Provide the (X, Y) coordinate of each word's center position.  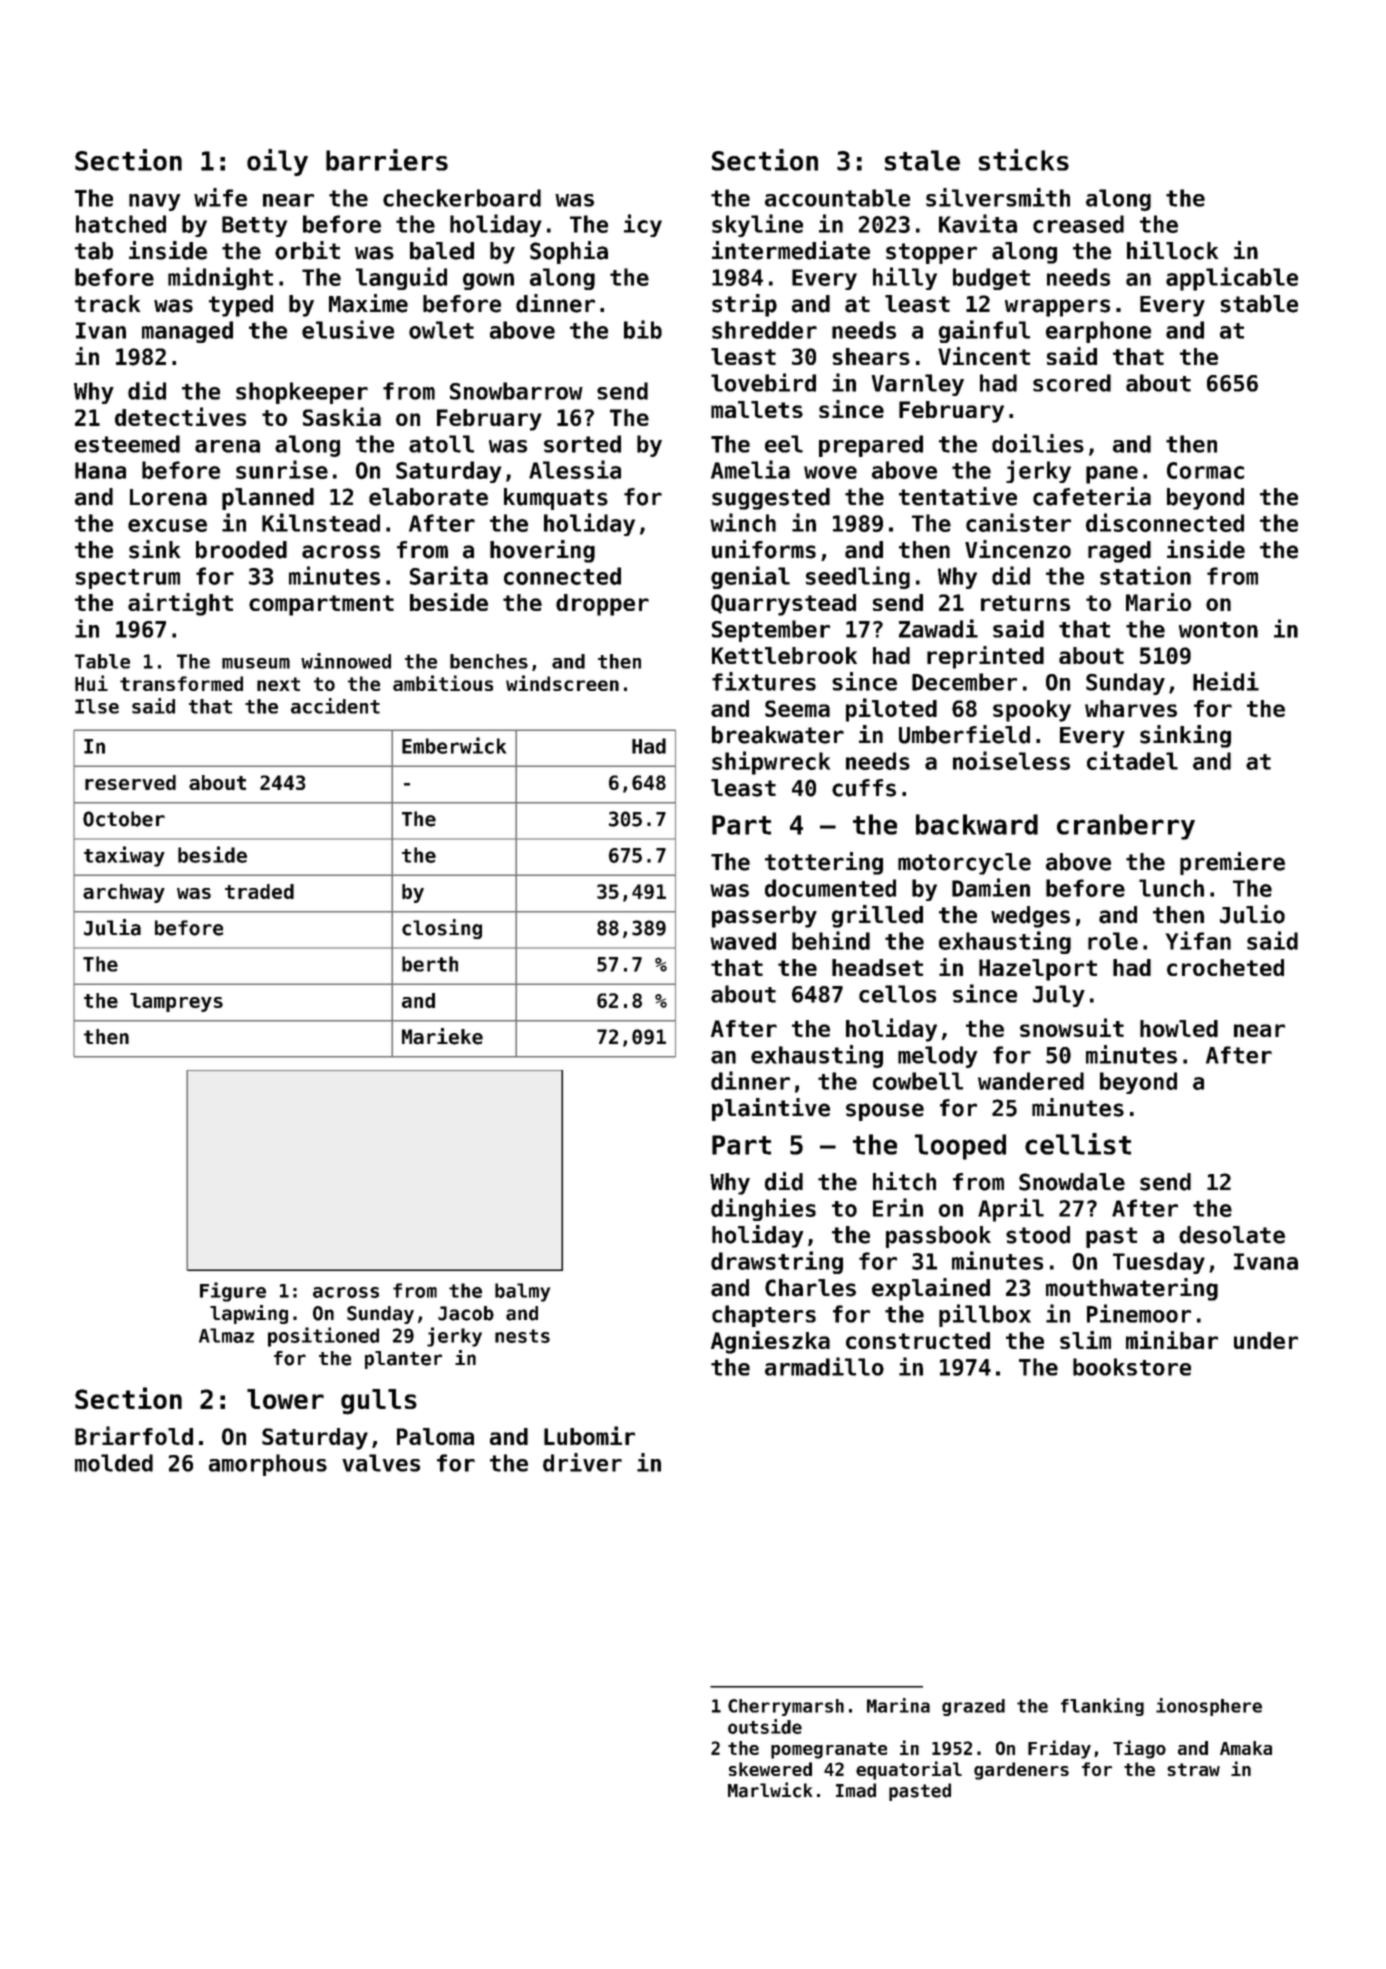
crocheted (1225, 967)
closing (442, 929)
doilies (1038, 443)
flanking (1102, 1707)
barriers (387, 160)
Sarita (449, 575)
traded (259, 891)
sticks (1024, 160)
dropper (602, 605)
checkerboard (462, 198)
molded (114, 1463)
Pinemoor (1139, 1313)
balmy (522, 1292)
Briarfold (134, 1435)
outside (765, 1726)
